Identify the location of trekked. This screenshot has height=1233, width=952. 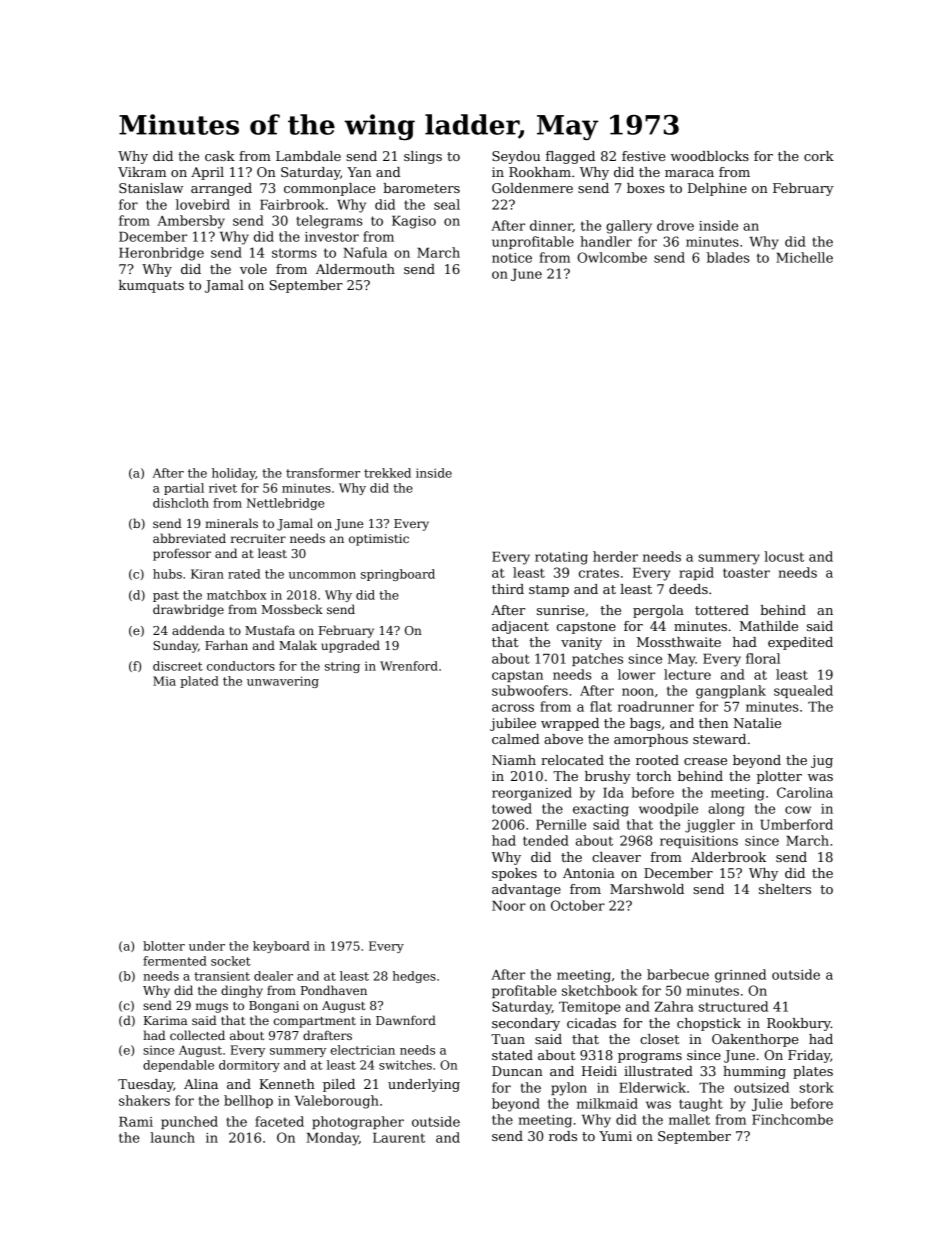
(387, 473).
